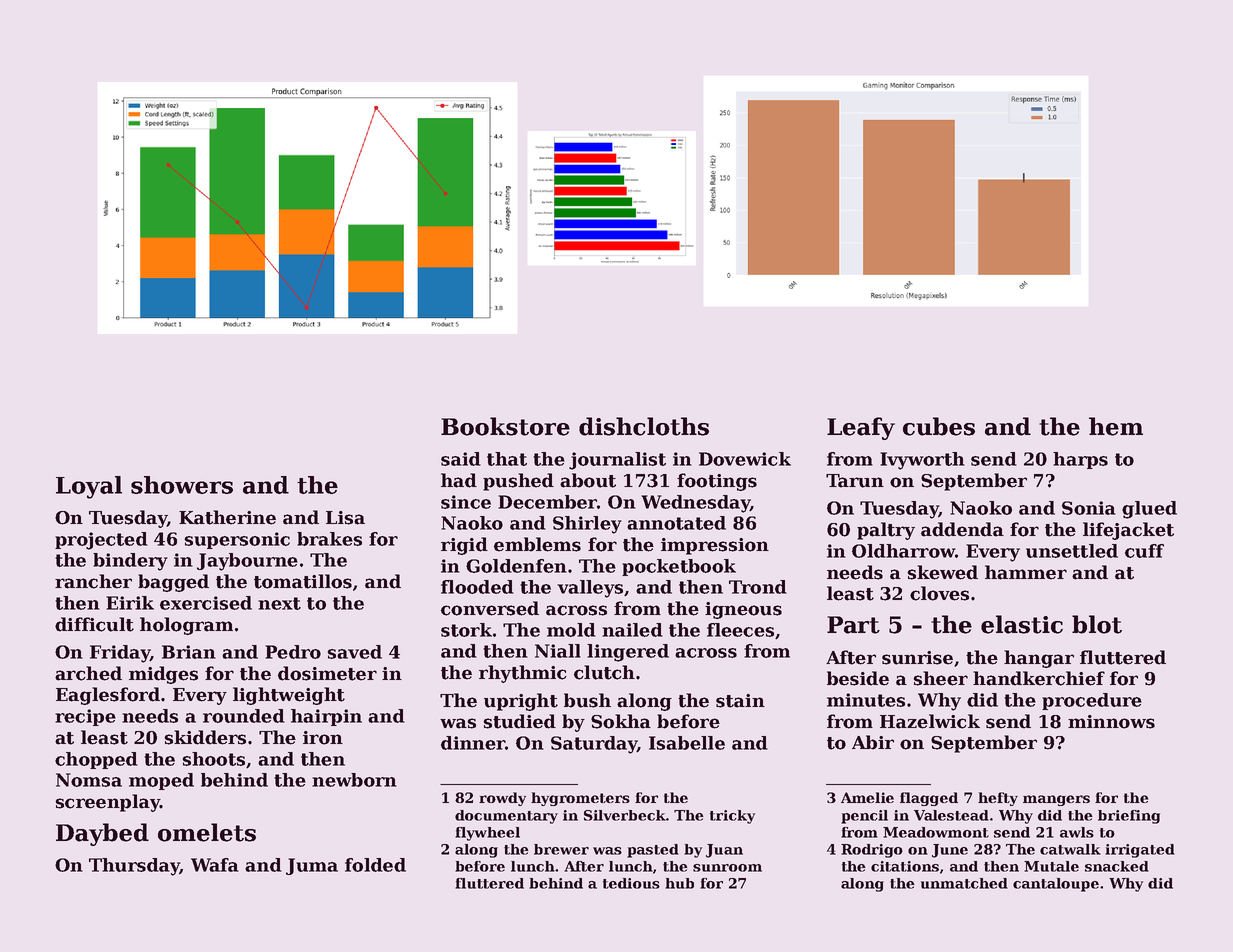  What do you see at coordinates (487, 834) in the image?
I see `flywheel` at bounding box center [487, 834].
